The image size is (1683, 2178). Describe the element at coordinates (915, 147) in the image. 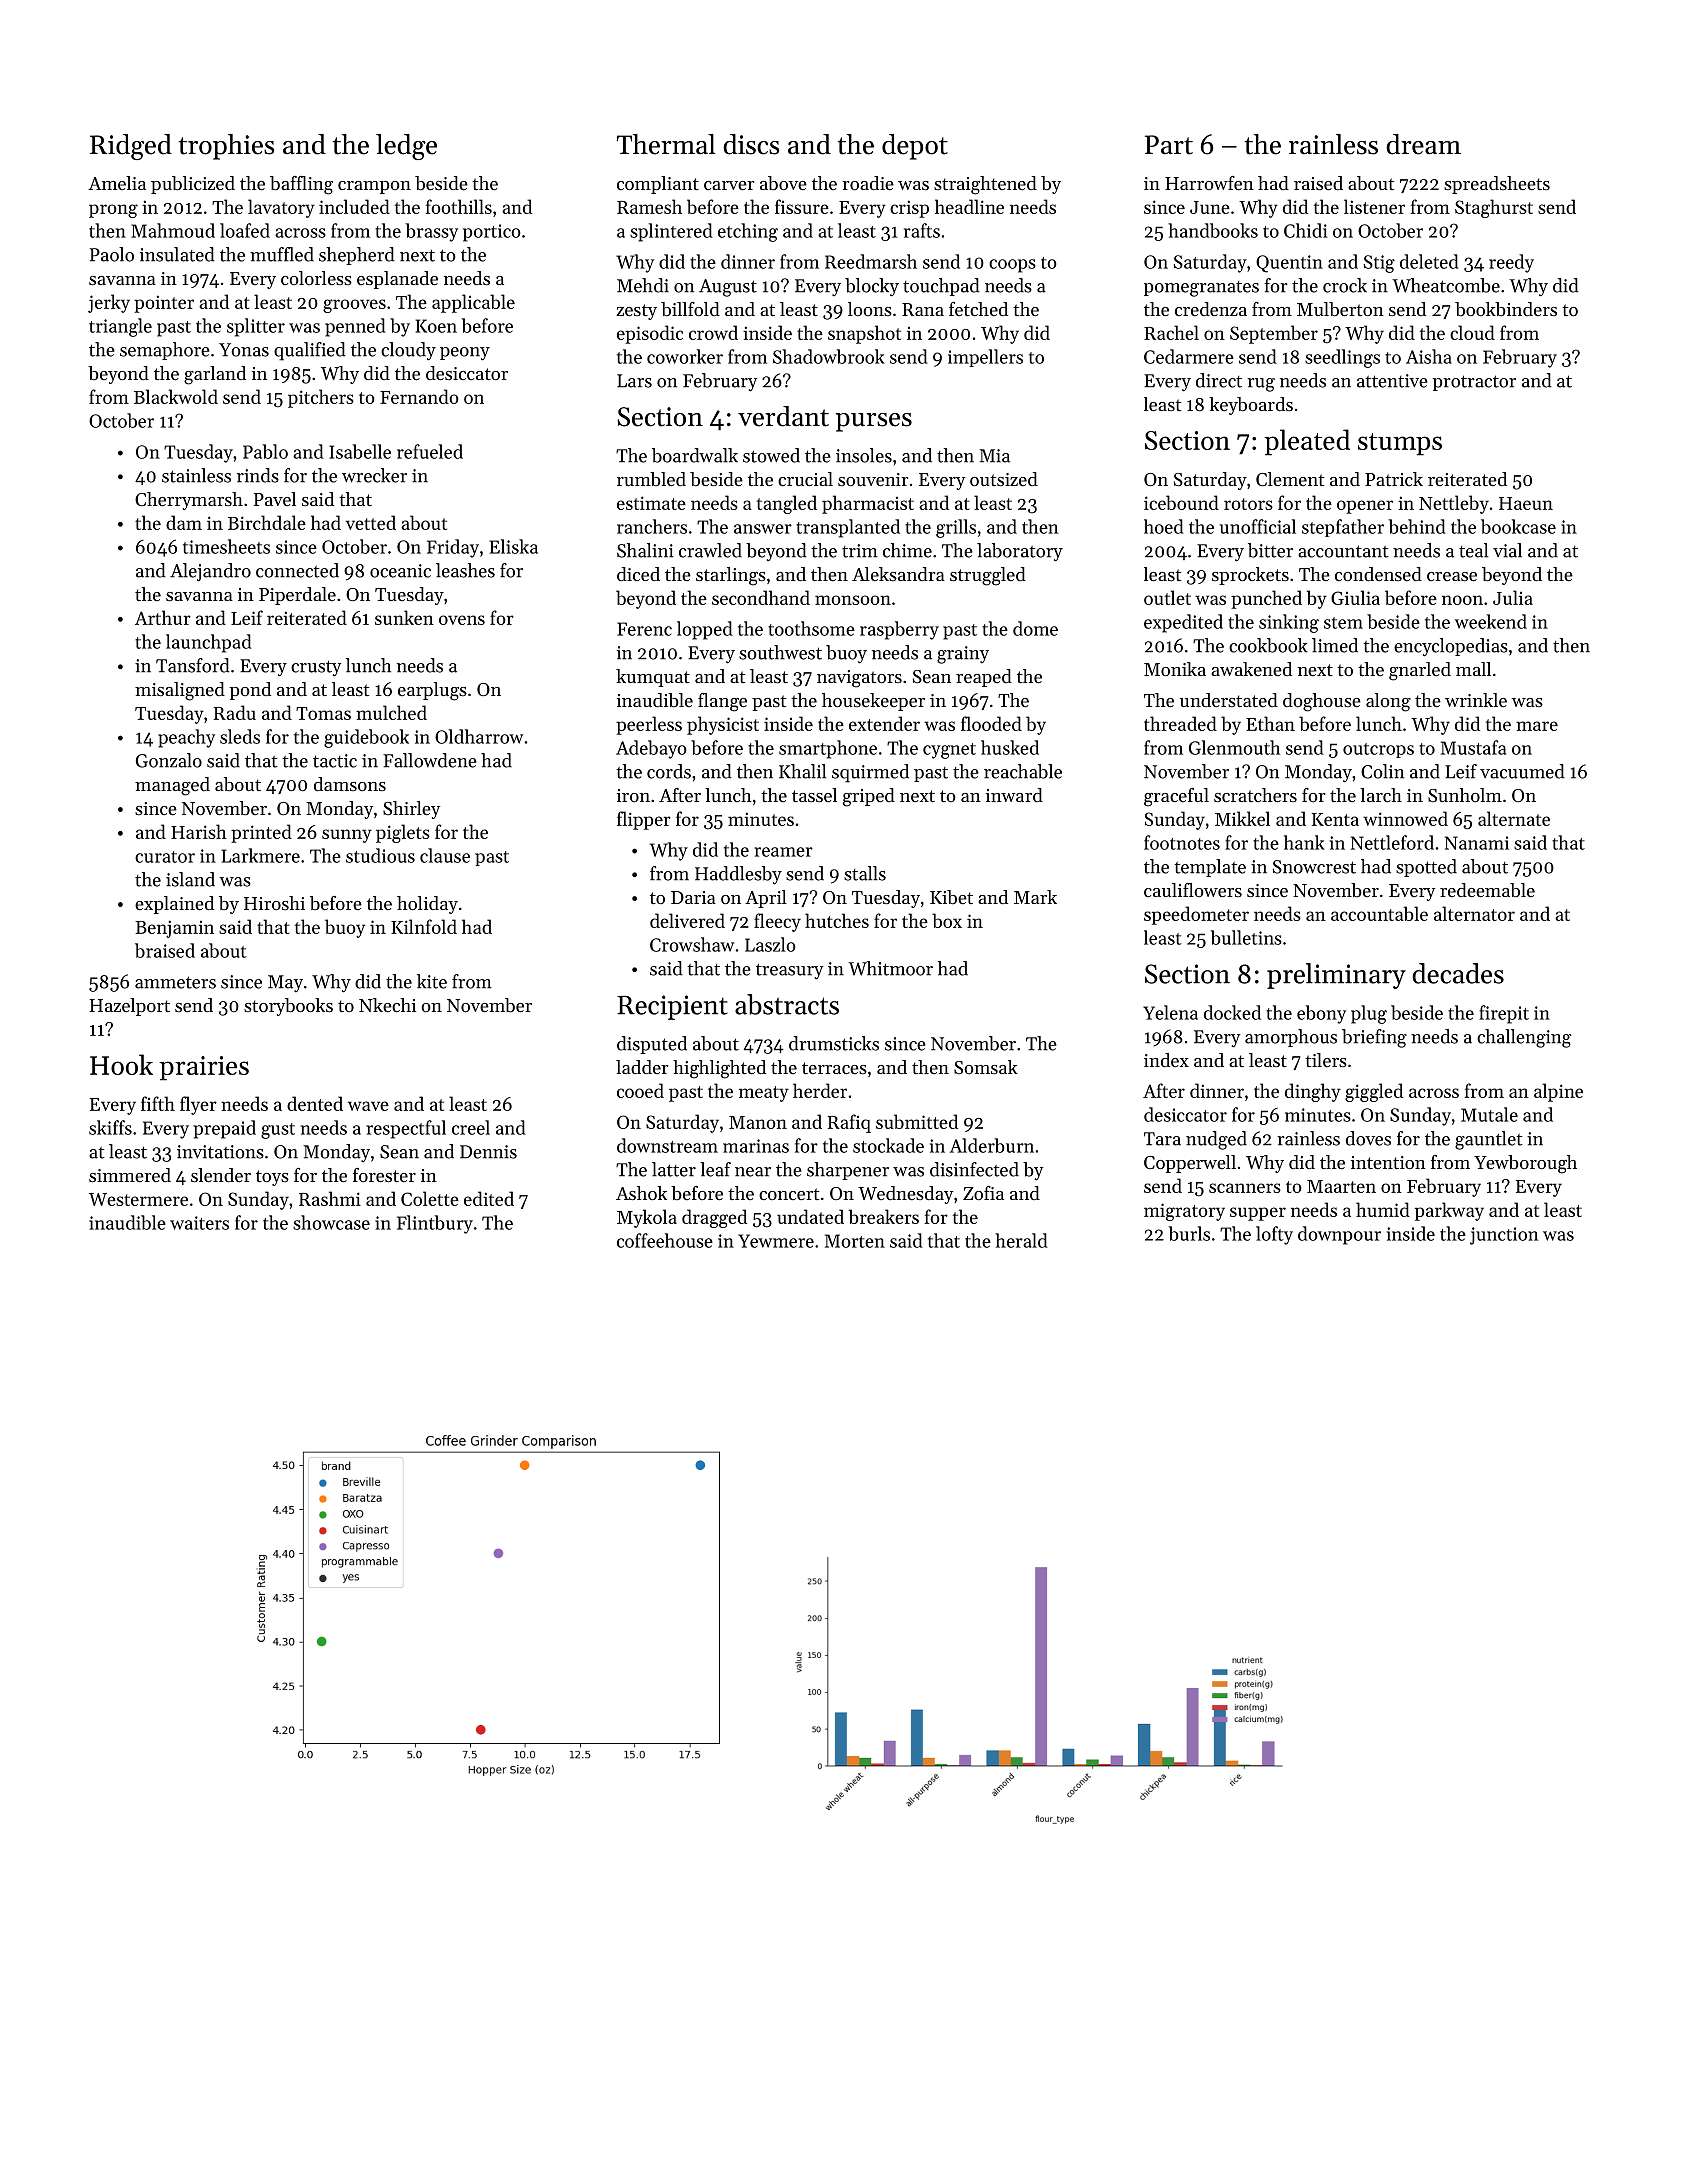

I see `depot` at that location.
